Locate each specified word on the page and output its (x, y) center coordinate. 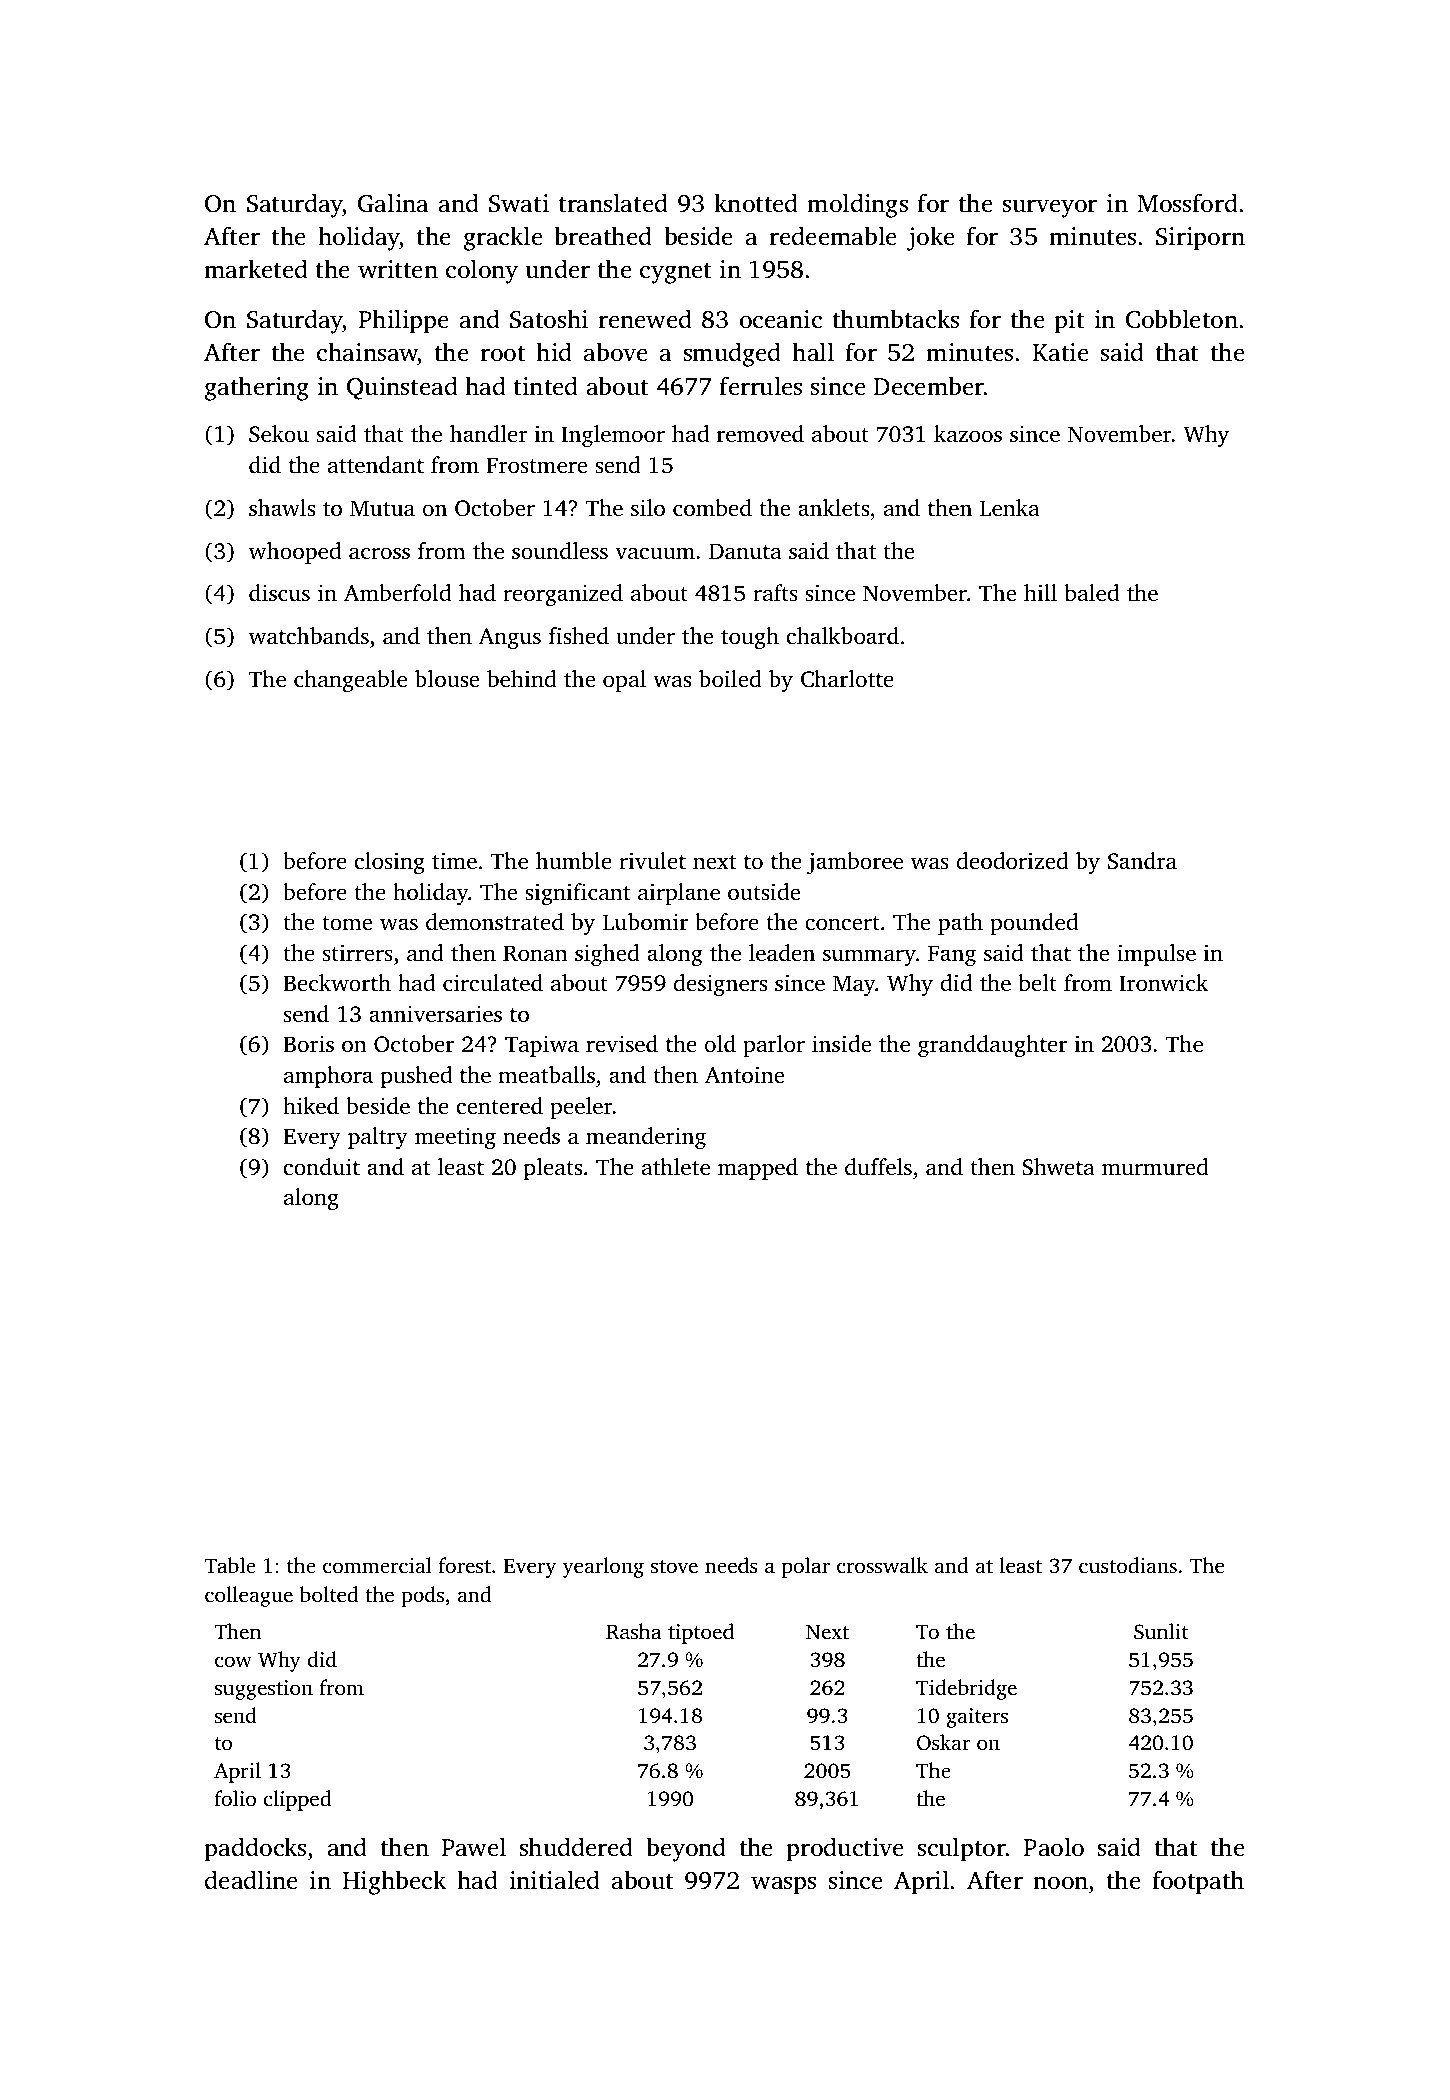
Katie (1061, 352)
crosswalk (882, 1565)
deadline (251, 1880)
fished (579, 636)
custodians (1128, 1565)
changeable (350, 681)
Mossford (1187, 203)
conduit (322, 1167)
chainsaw (367, 353)
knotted (756, 203)
